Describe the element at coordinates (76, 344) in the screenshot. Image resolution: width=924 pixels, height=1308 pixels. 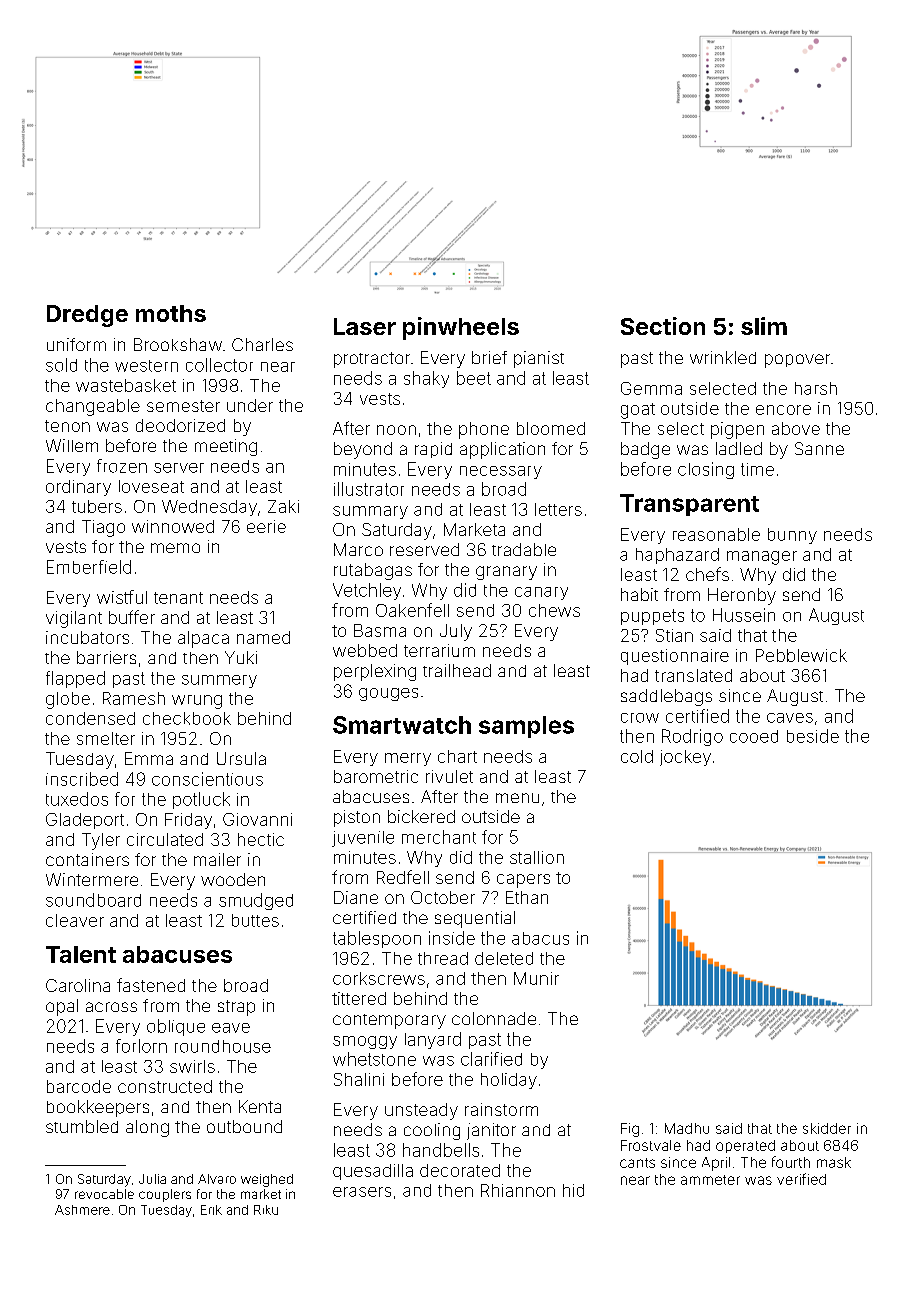
I see `uniform` at that location.
